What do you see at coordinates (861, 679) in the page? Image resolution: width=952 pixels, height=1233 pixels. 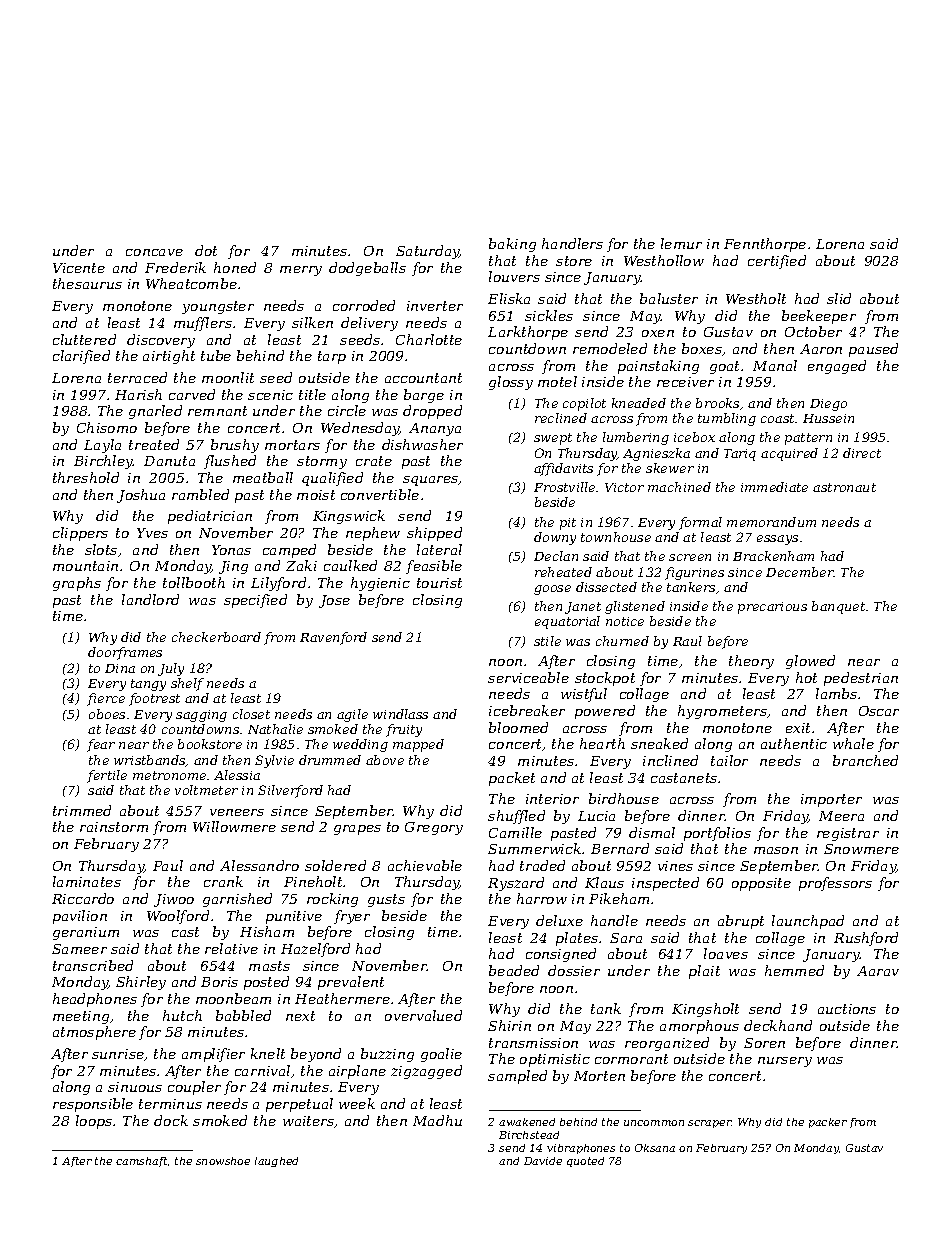 I see `pedestrian` at bounding box center [861, 679].
